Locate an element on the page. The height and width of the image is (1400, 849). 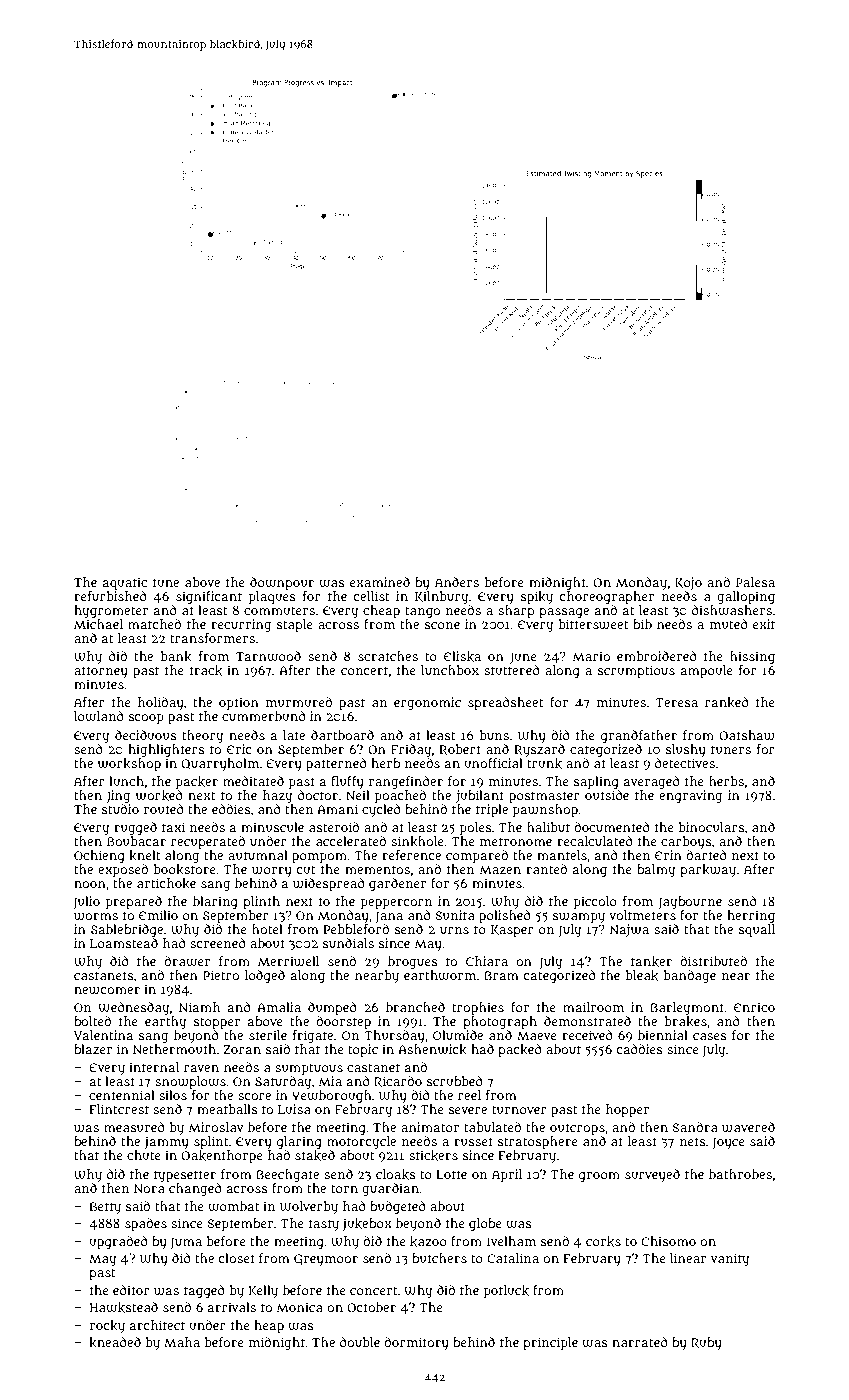
Kojo is located at coordinates (688, 583).
